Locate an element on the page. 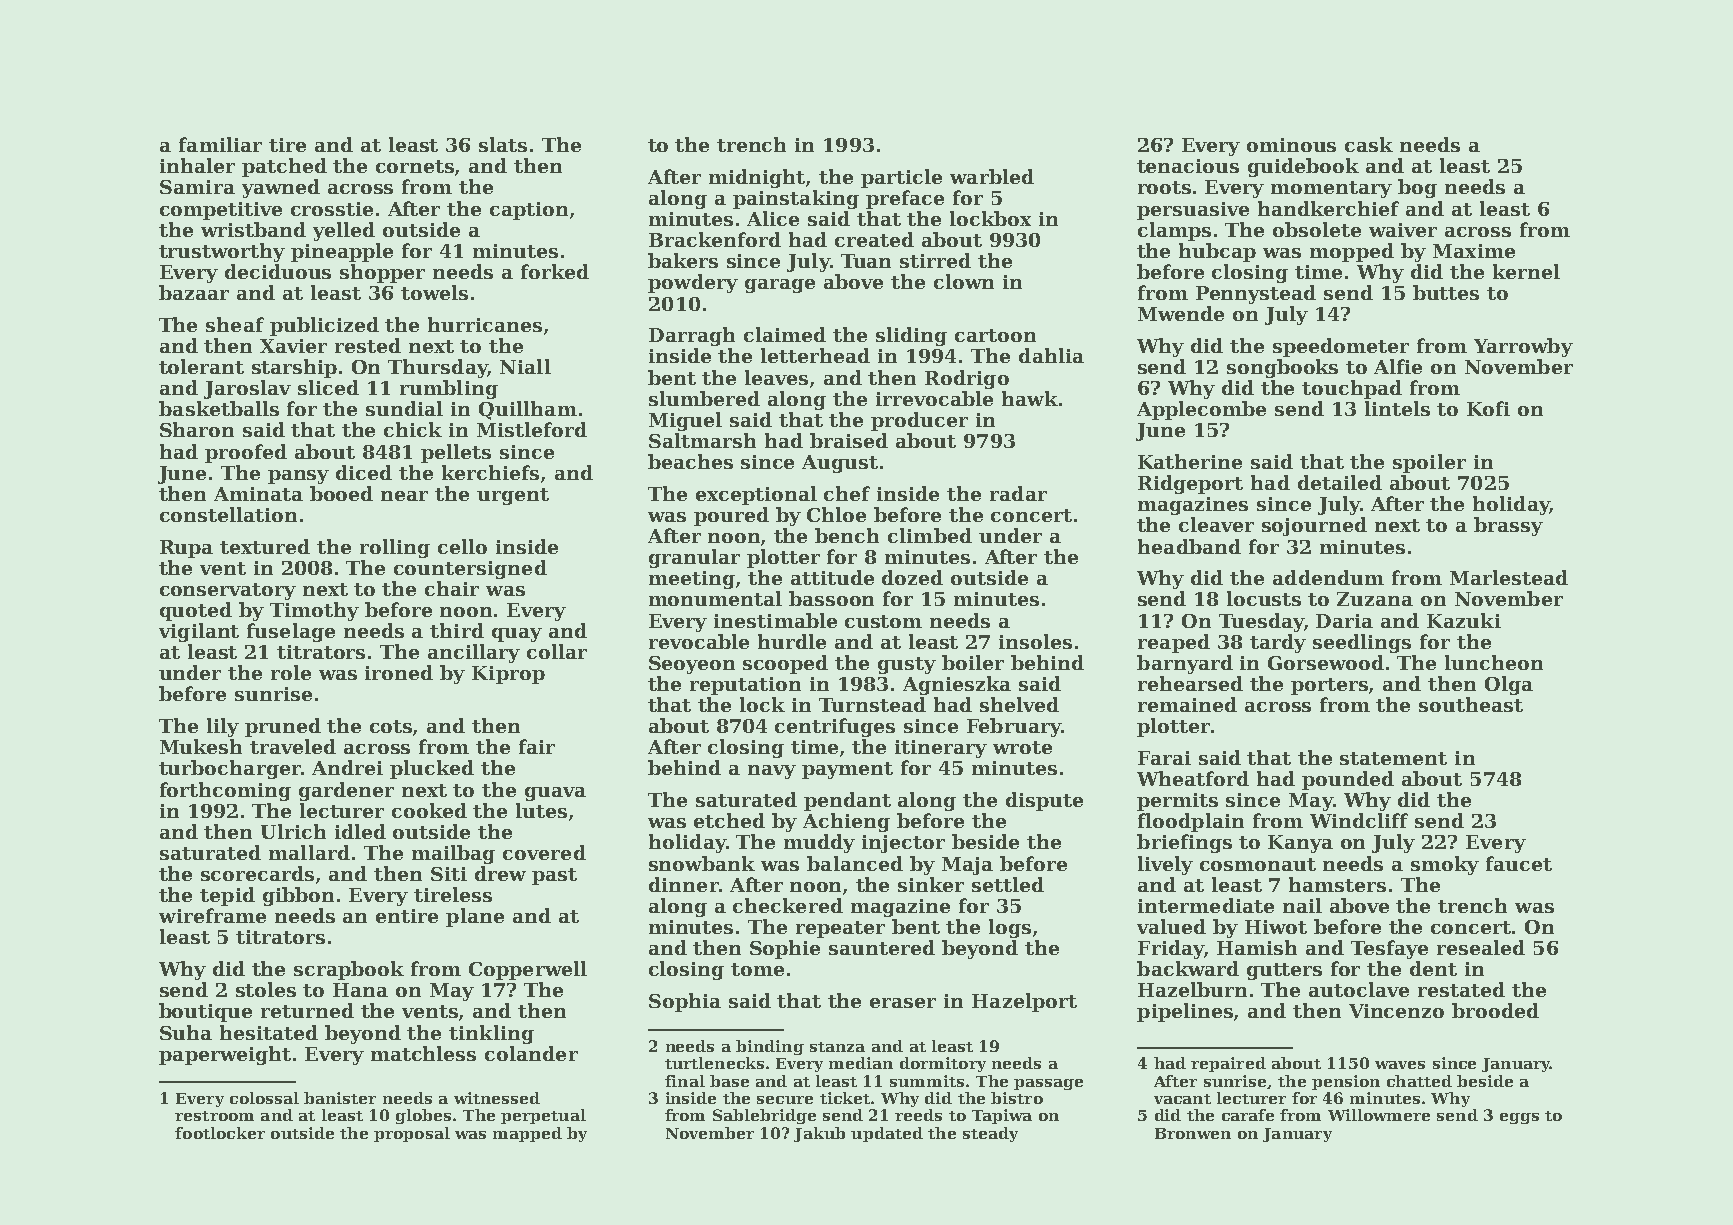  cots is located at coordinates (391, 726).
